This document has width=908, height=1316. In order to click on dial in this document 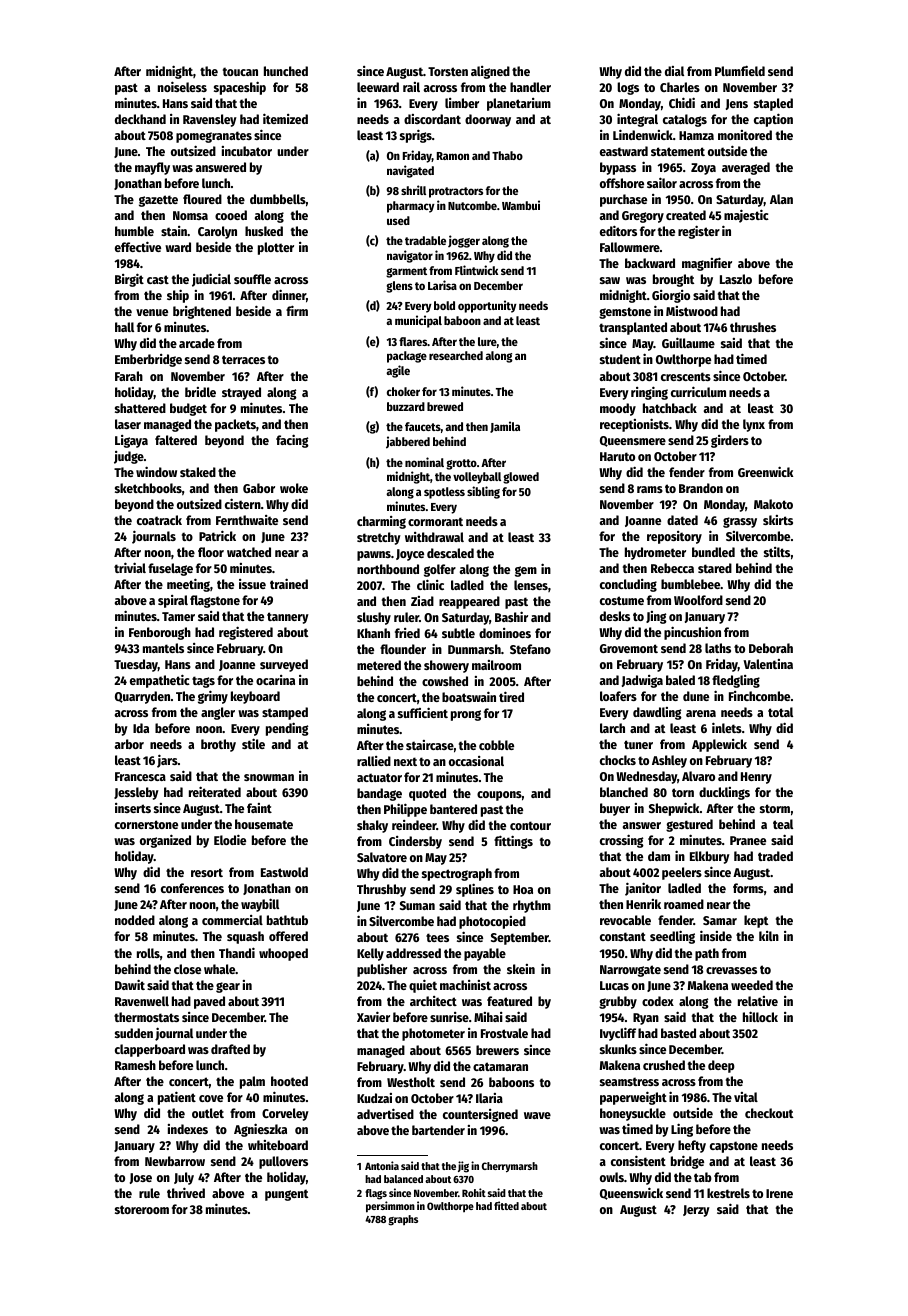, I will do `click(674, 71)`.
